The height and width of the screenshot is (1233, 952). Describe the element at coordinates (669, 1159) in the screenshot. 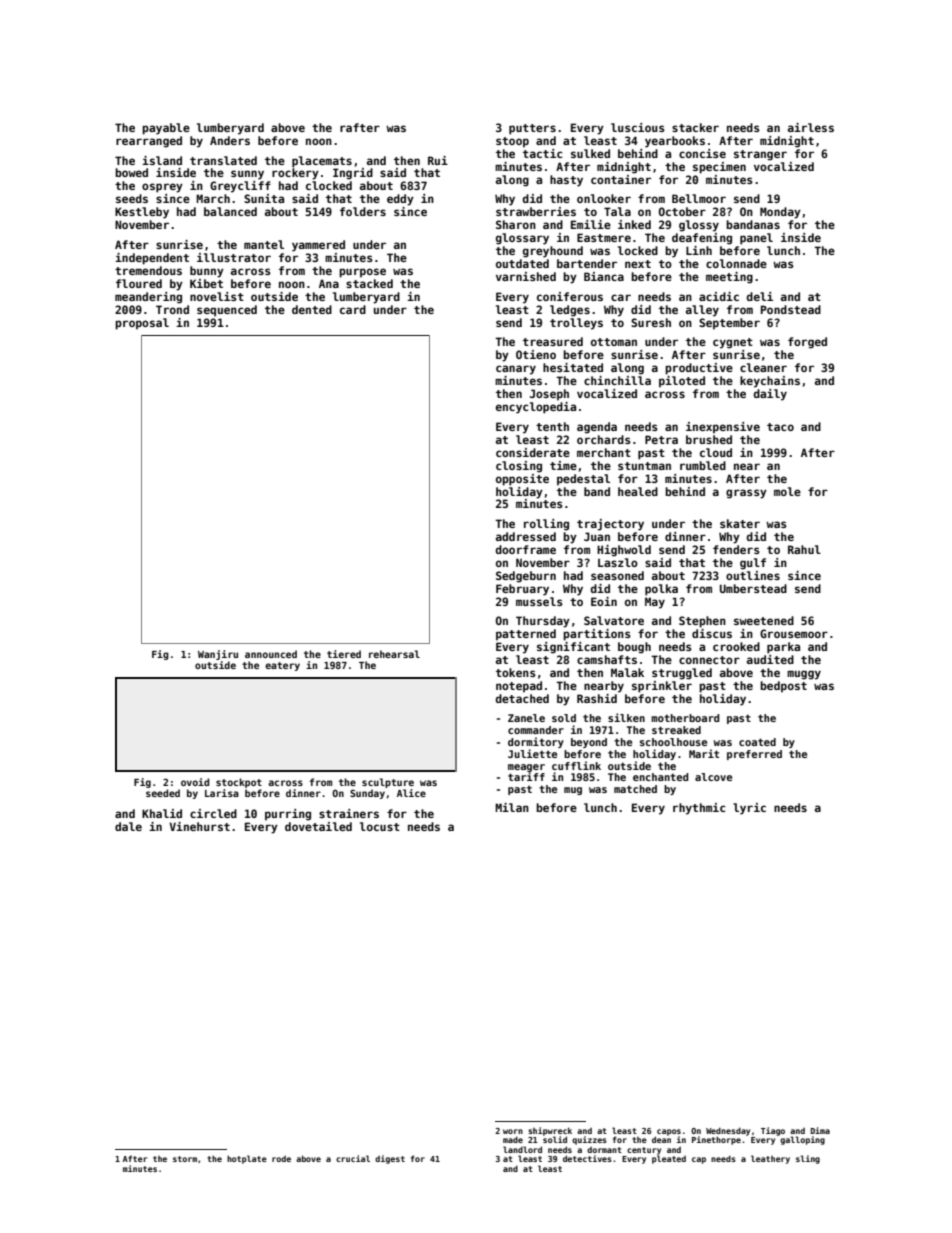

I see `pleated` at that location.
